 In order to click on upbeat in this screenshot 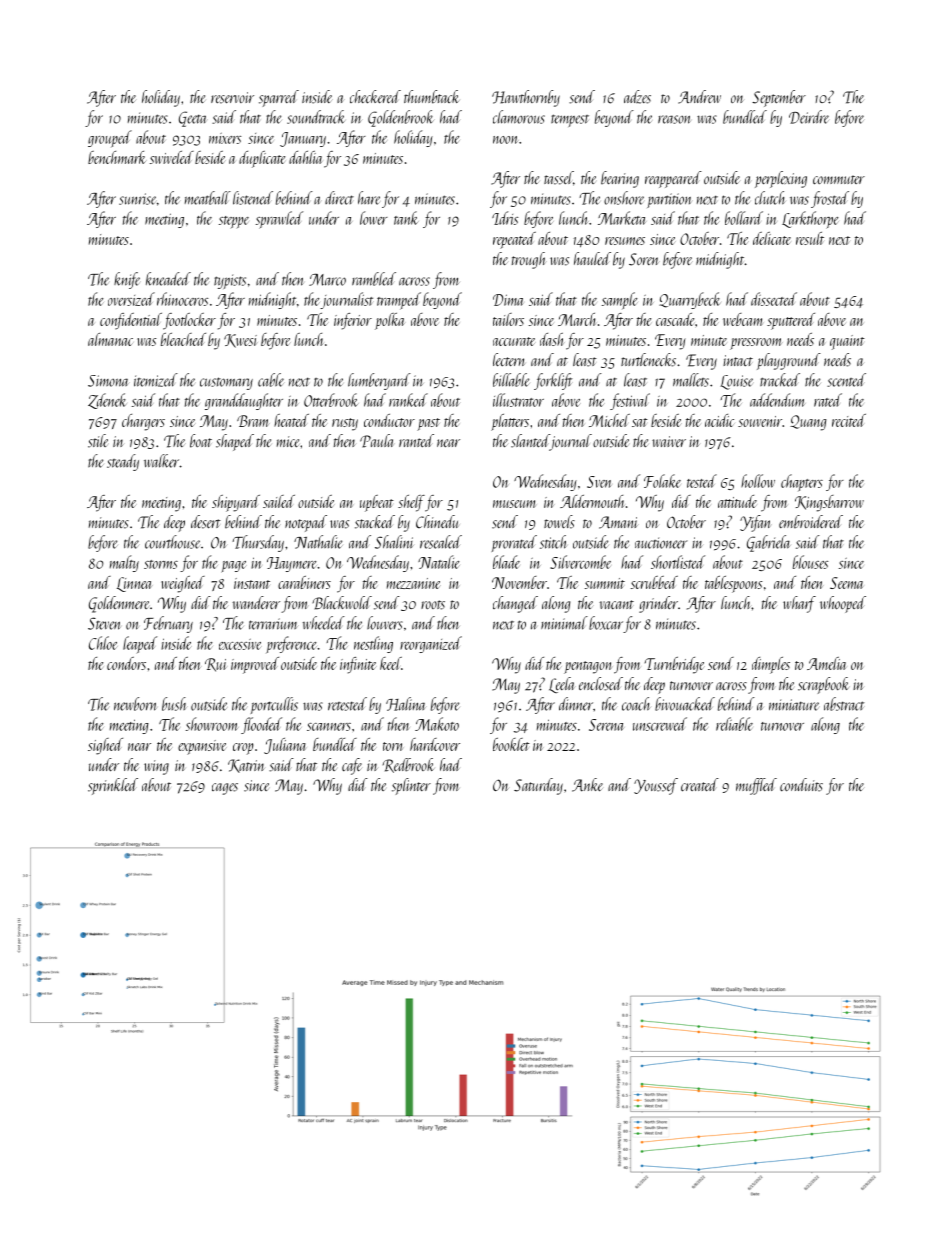, I will do `click(377, 503)`.
